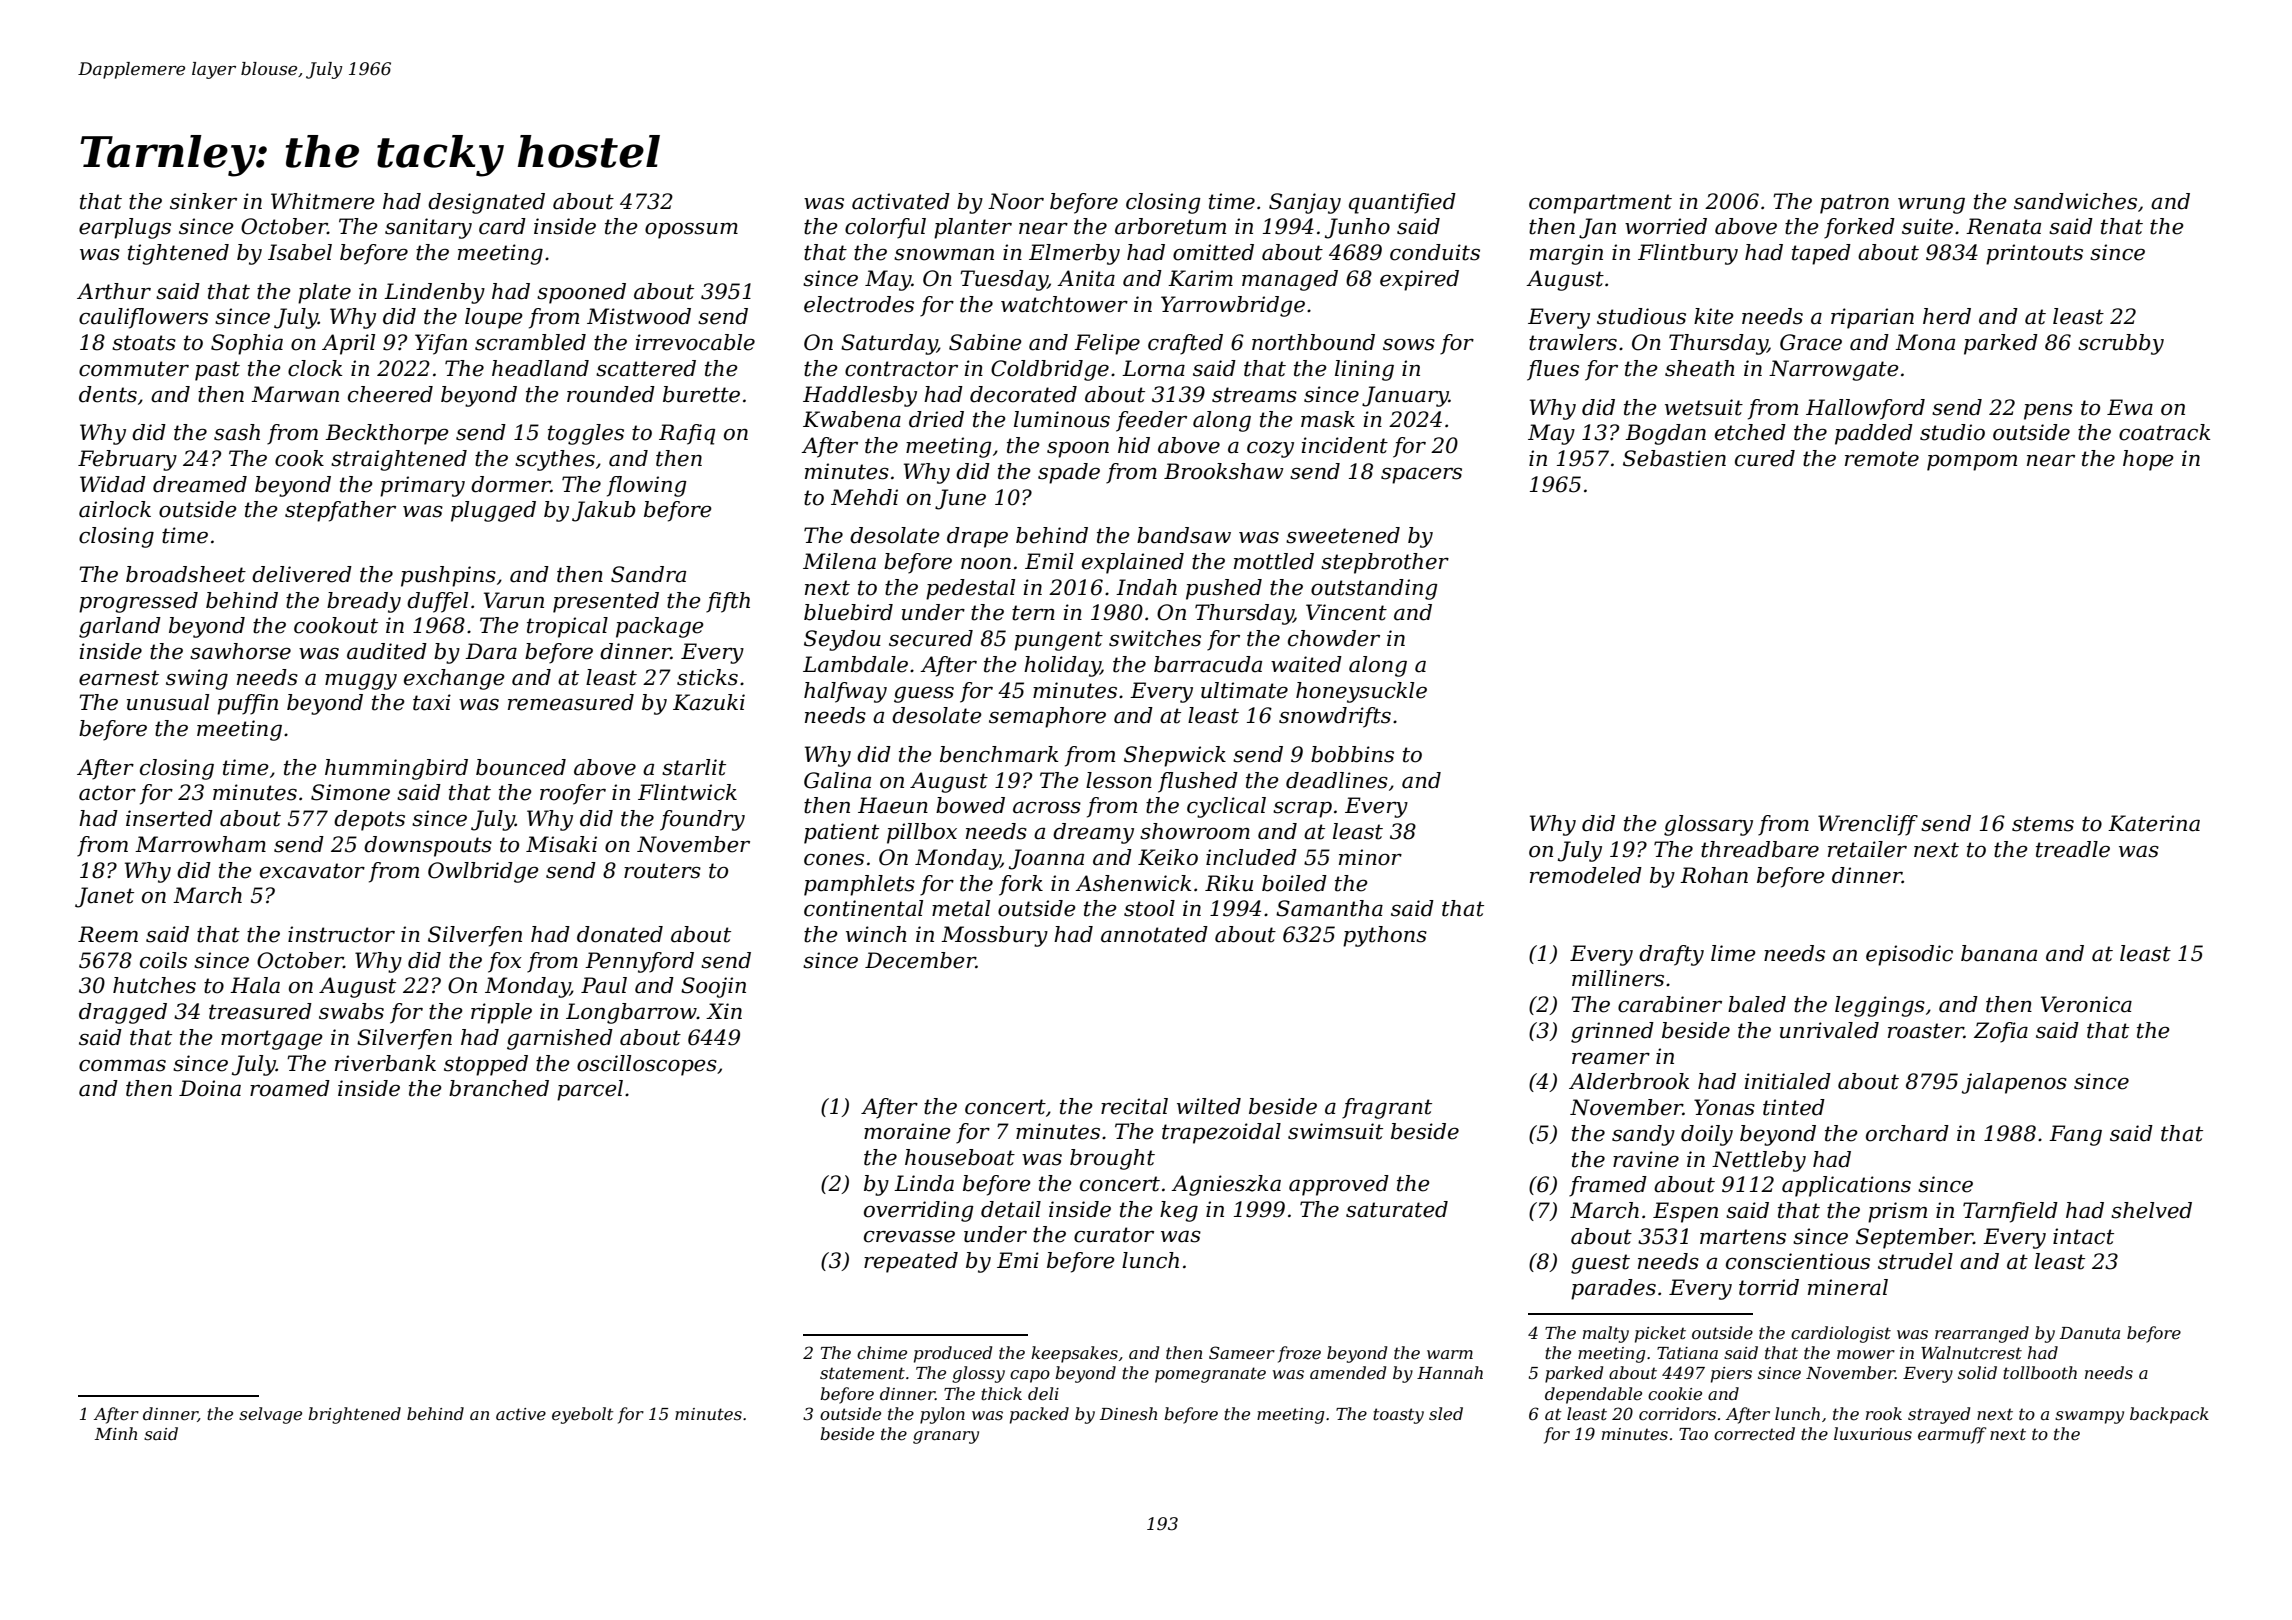 This document has width=2292, height=1620. I want to click on designated, so click(486, 203).
